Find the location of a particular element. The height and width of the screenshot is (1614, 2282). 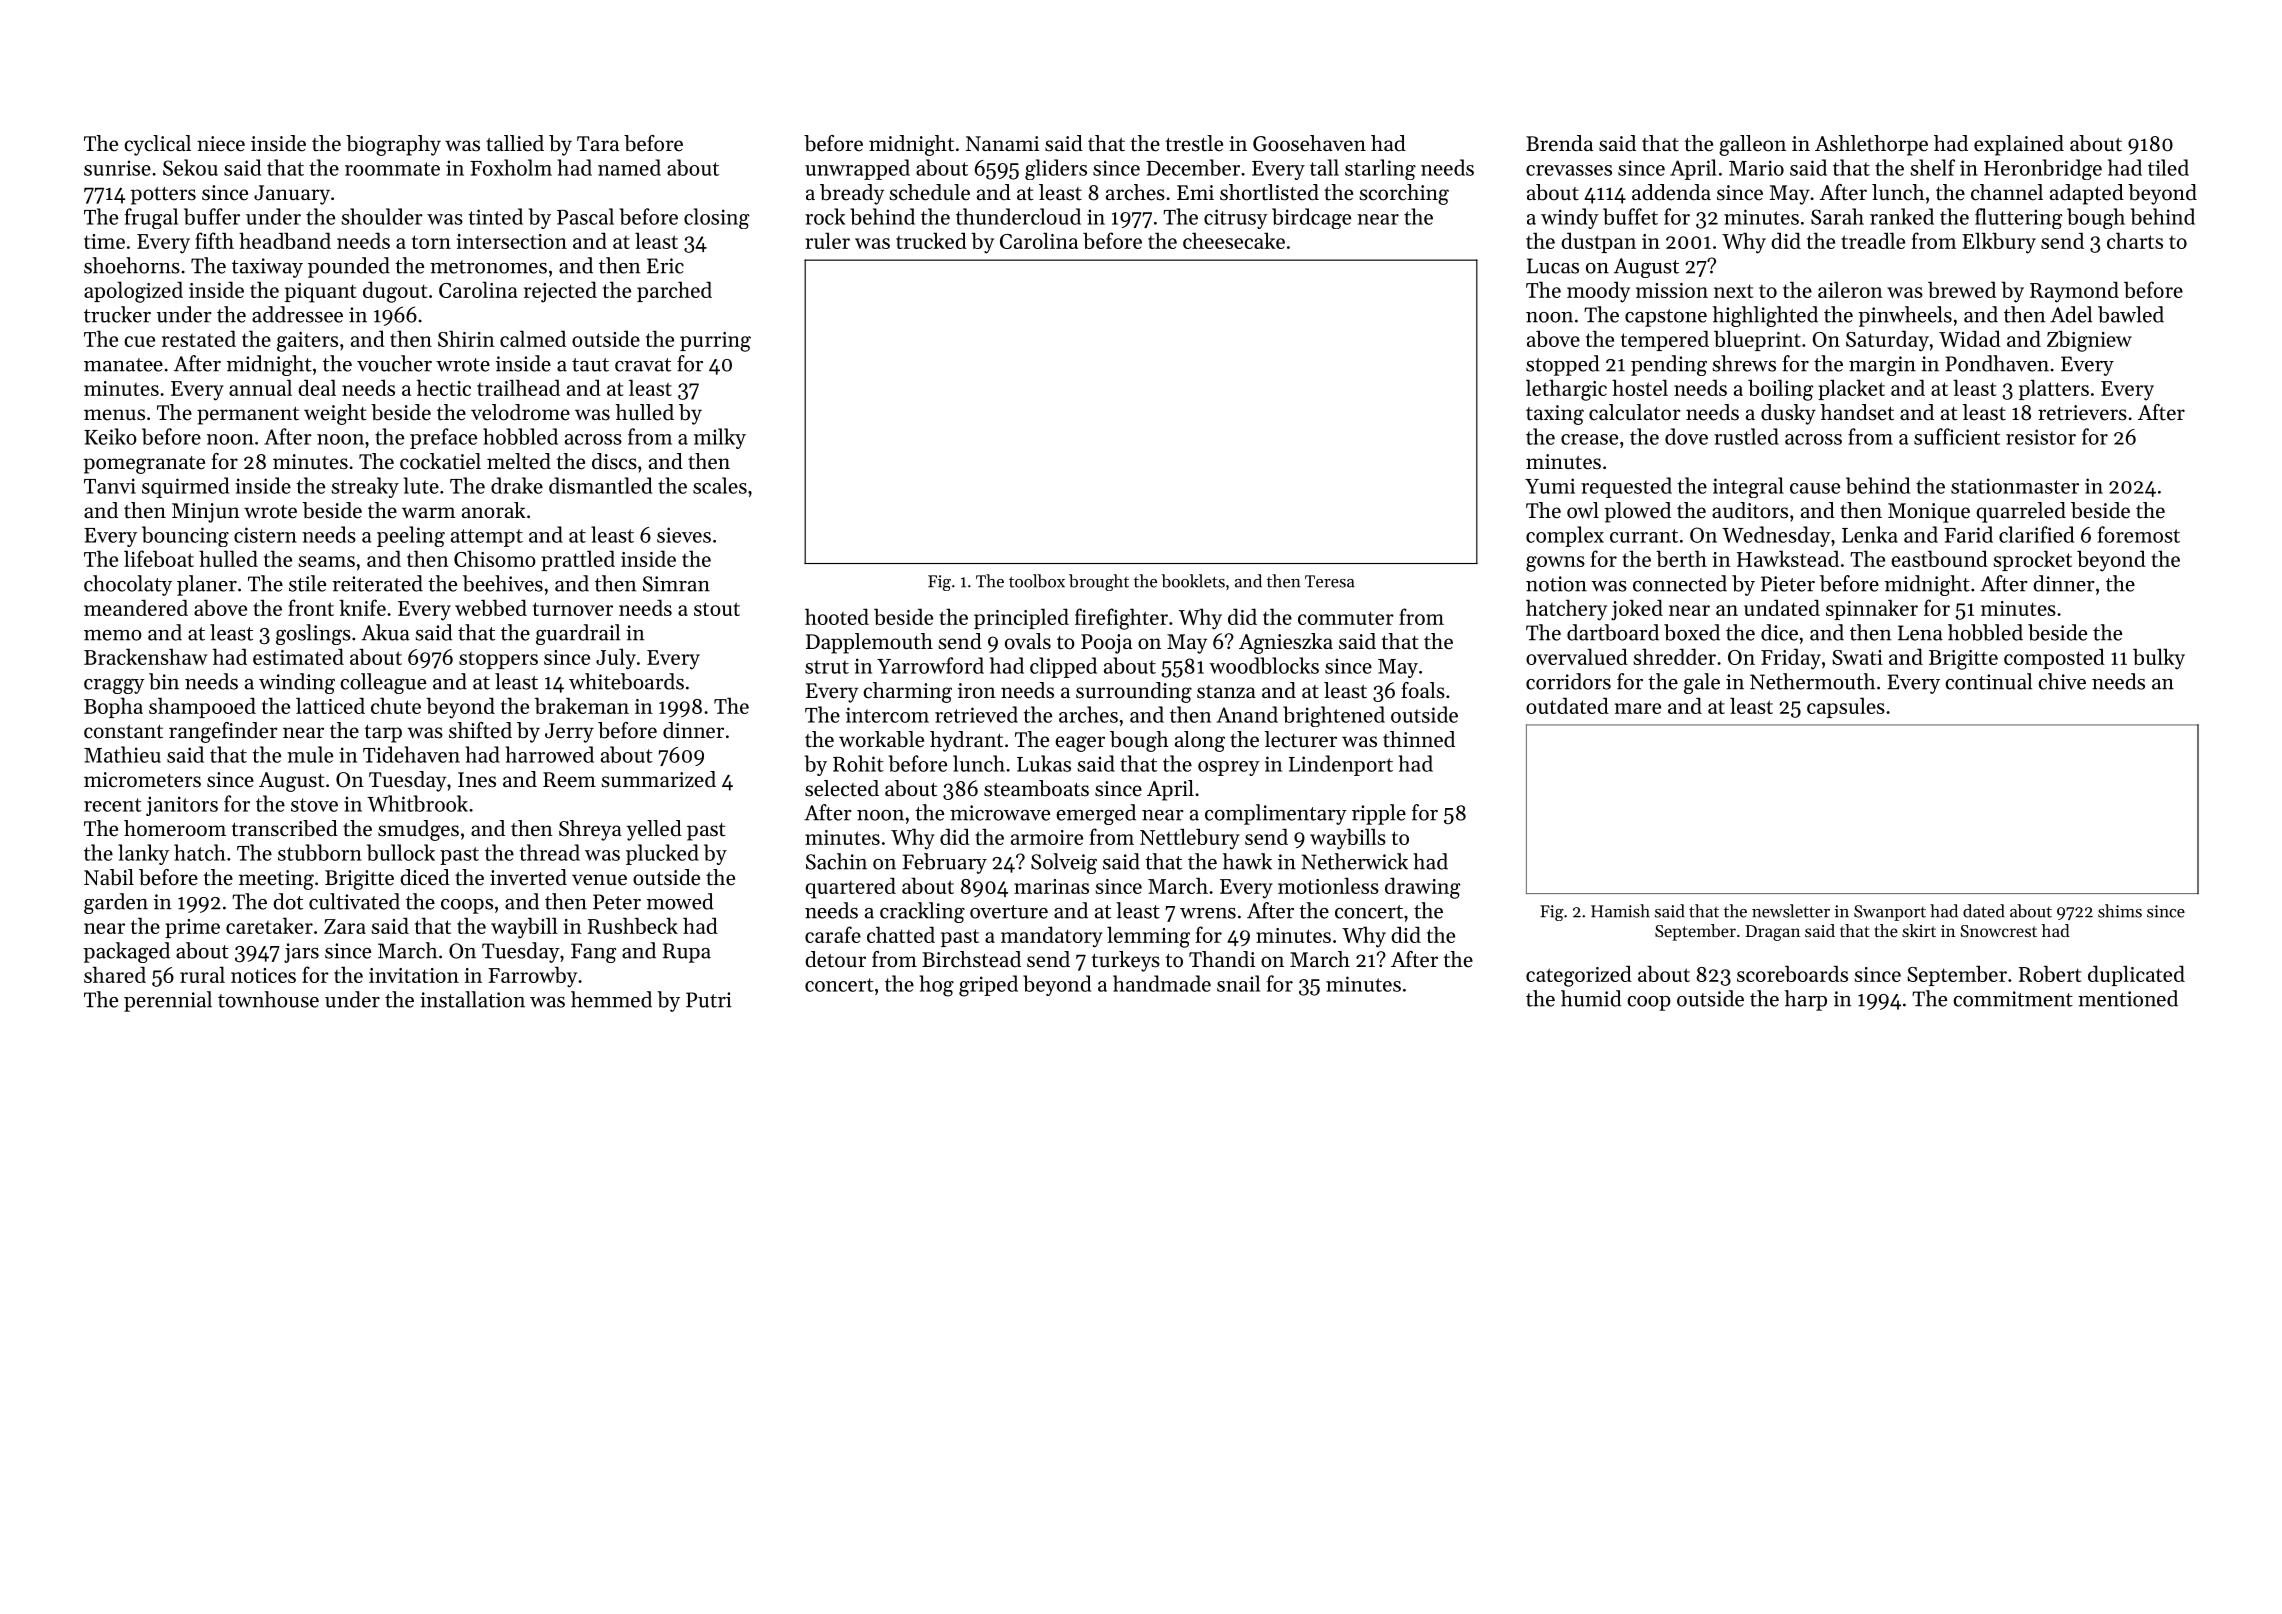

dugout is located at coordinates (395, 292).
